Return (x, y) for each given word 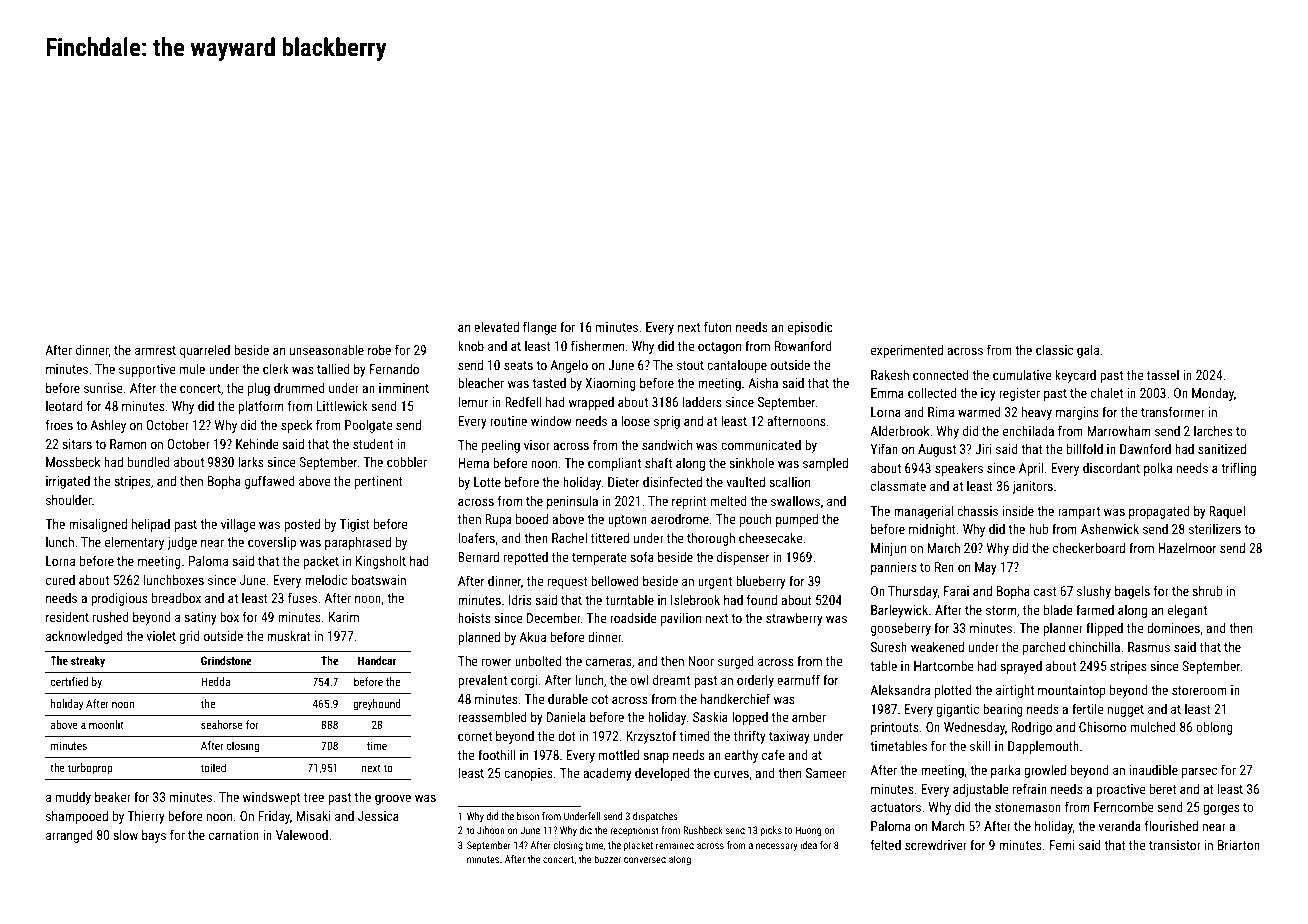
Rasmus (1149, 647)
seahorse (222, 724)
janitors (1032, 487)
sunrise (103, 388)
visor (537, 445)
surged (736, 662)
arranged (69, 836)
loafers (476, 537)
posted (302, 525)
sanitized (1222, 448)
